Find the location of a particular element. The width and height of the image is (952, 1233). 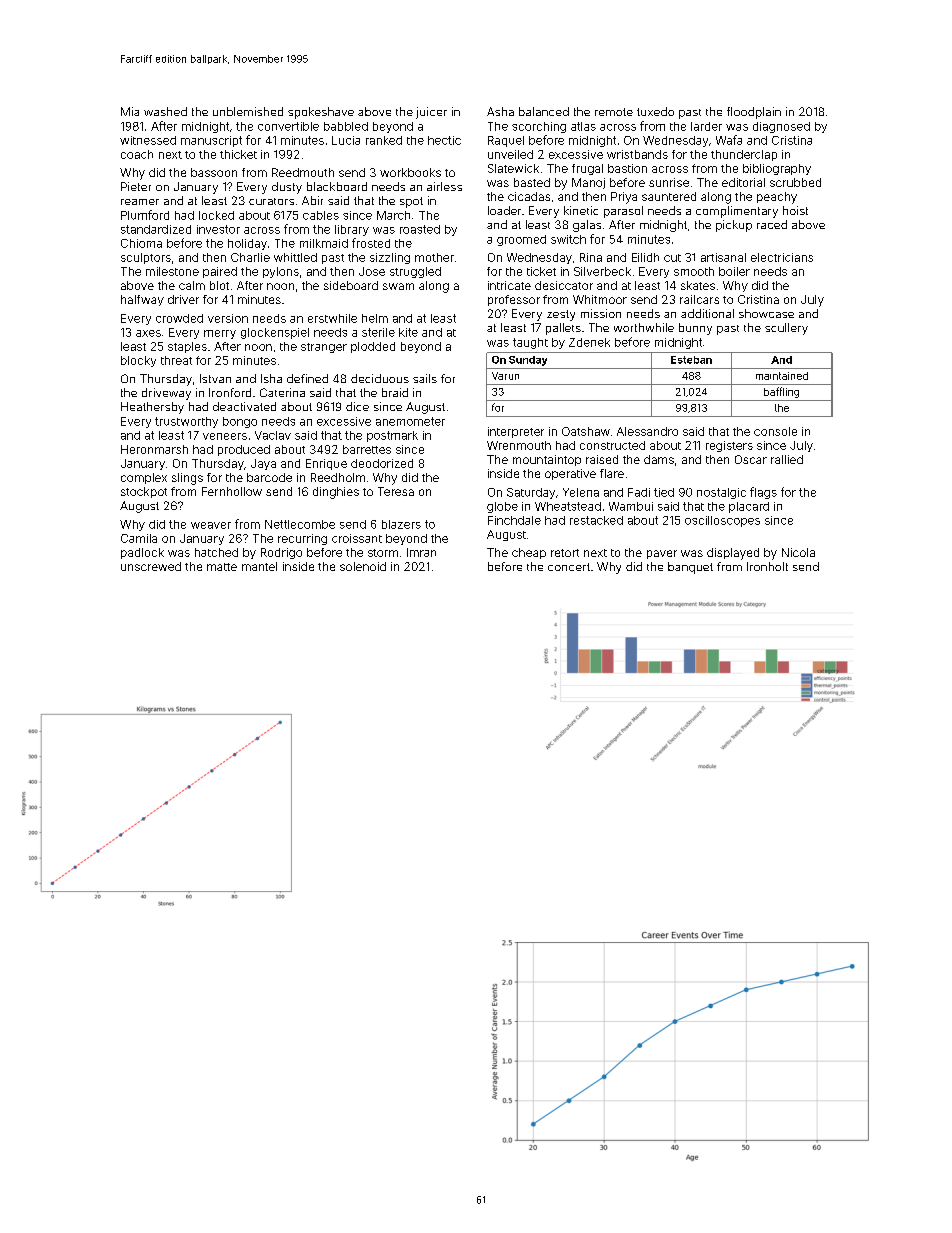

holiday is located at coordinates (247, 244).
